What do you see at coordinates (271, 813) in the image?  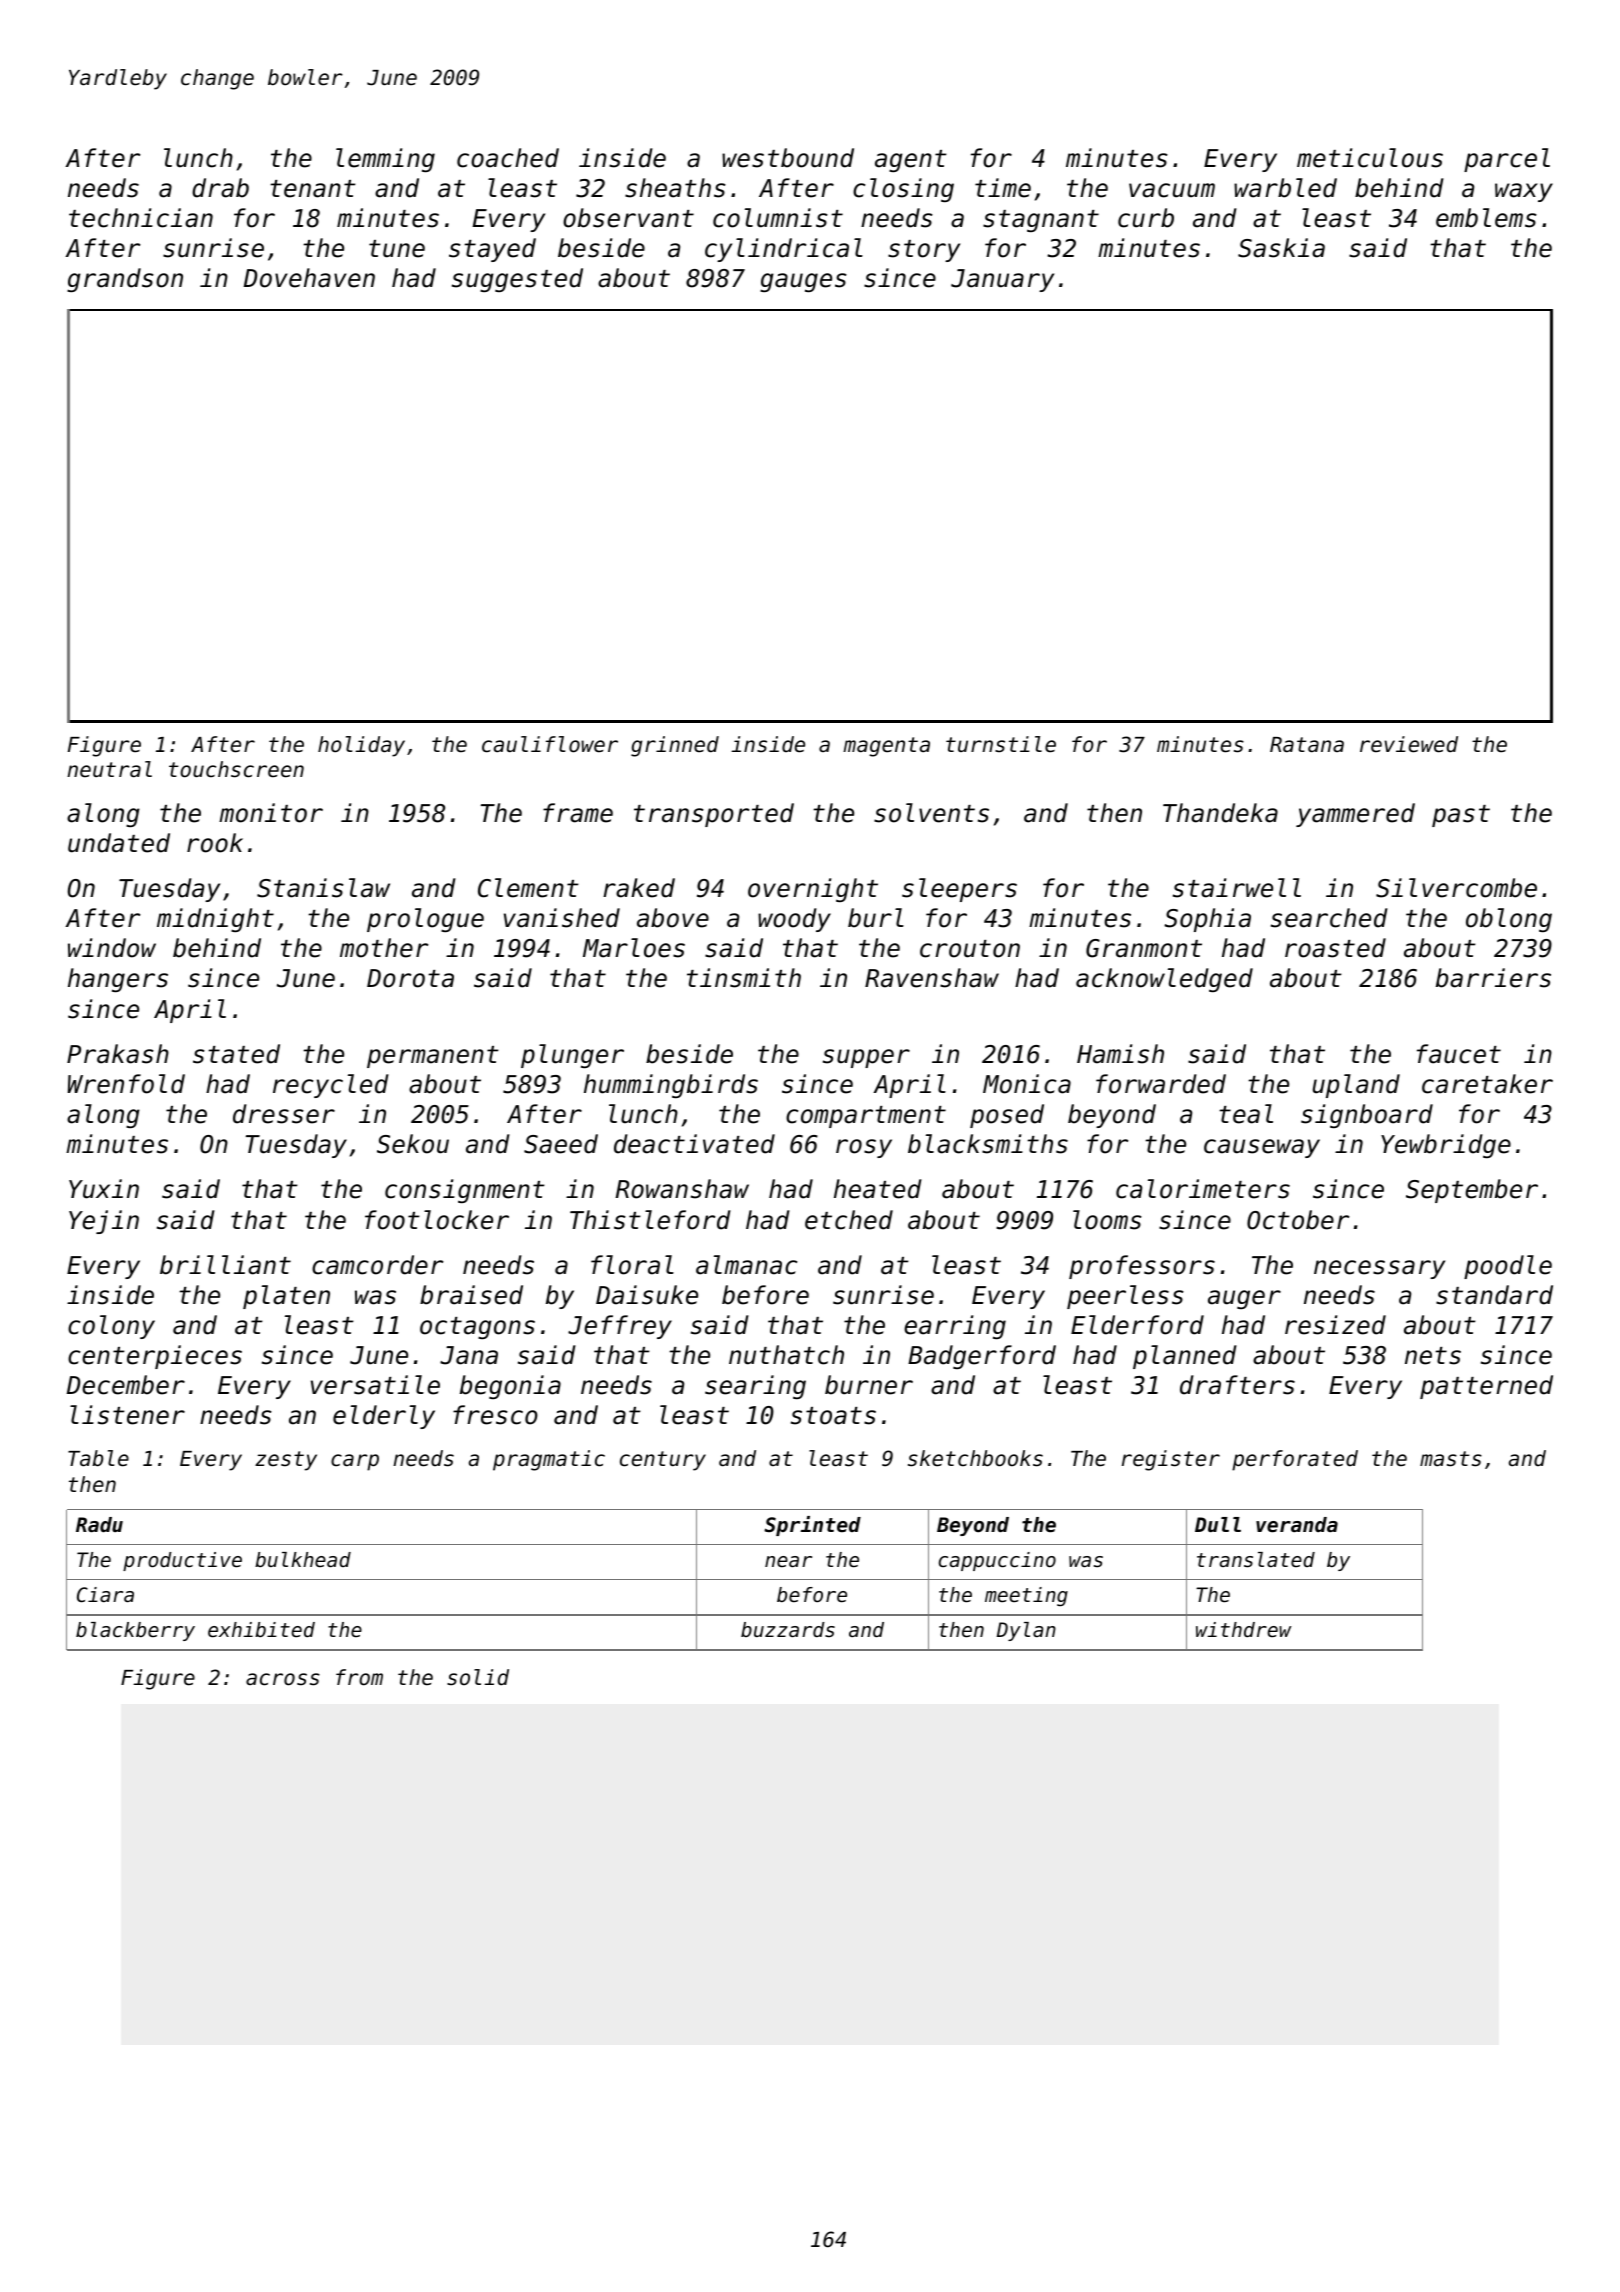 I see `monitor` at bounding box center [271, 813].
